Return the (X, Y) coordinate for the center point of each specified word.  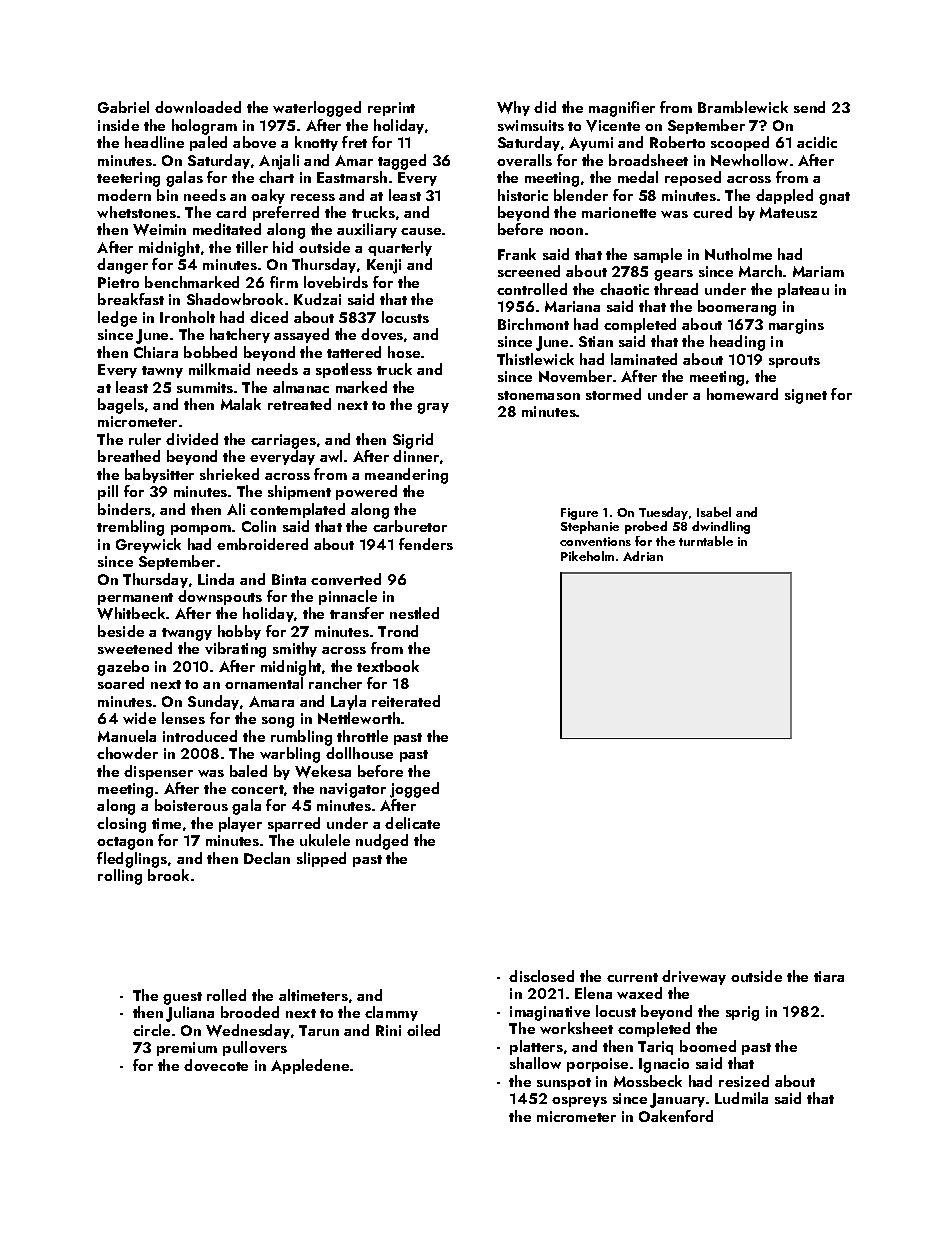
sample (658, 255)
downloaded (198, 107)
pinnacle (348, 597)
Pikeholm (587, 556)
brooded (250, 1012)
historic (523, 195)
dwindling (721, 527)
